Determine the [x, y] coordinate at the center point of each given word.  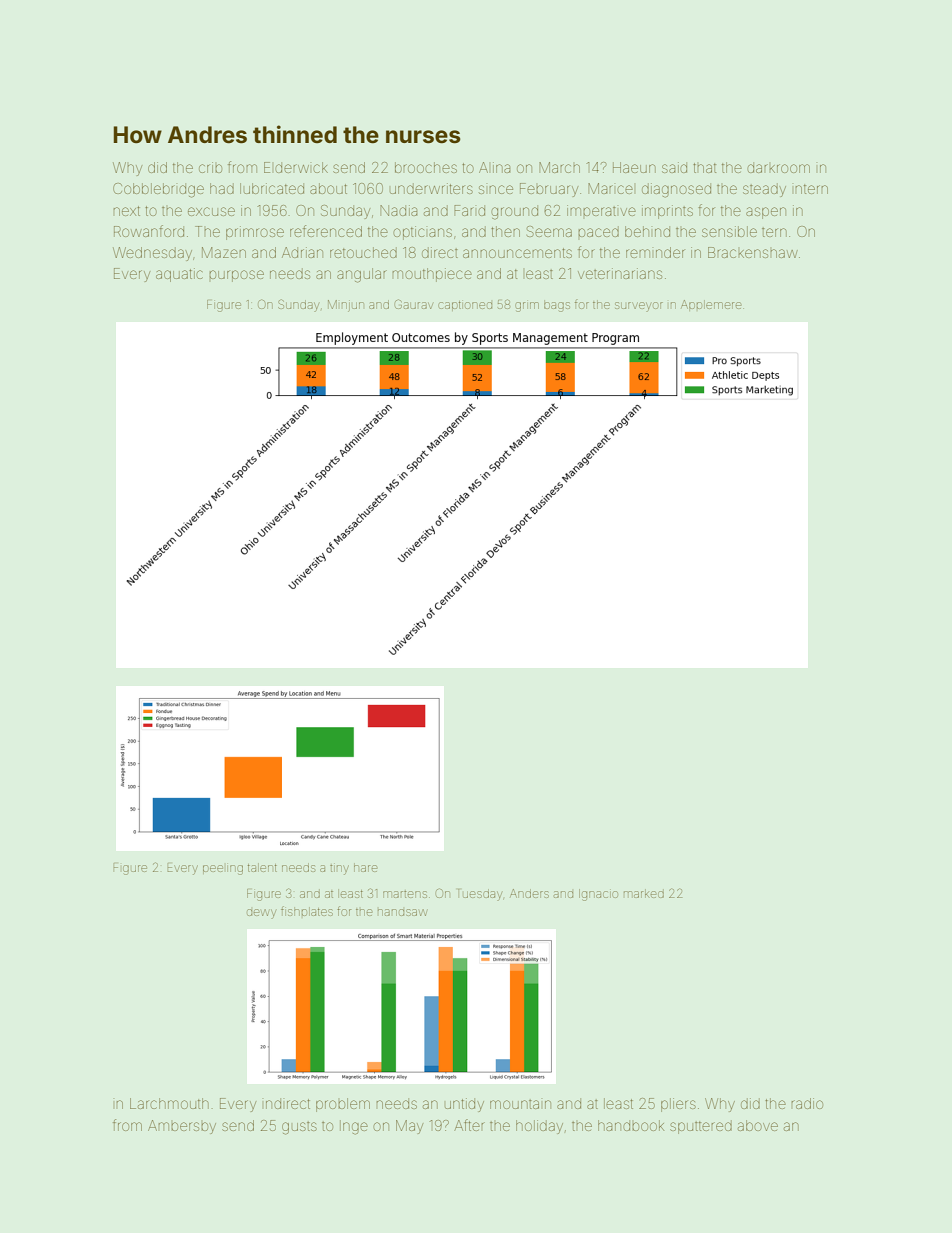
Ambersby [182, 1127]
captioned [465, 306]
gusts [299, 1128]
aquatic [179, 275]
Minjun [345, 306]
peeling [223, 870]
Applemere [711, 305]
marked [644, 893]
